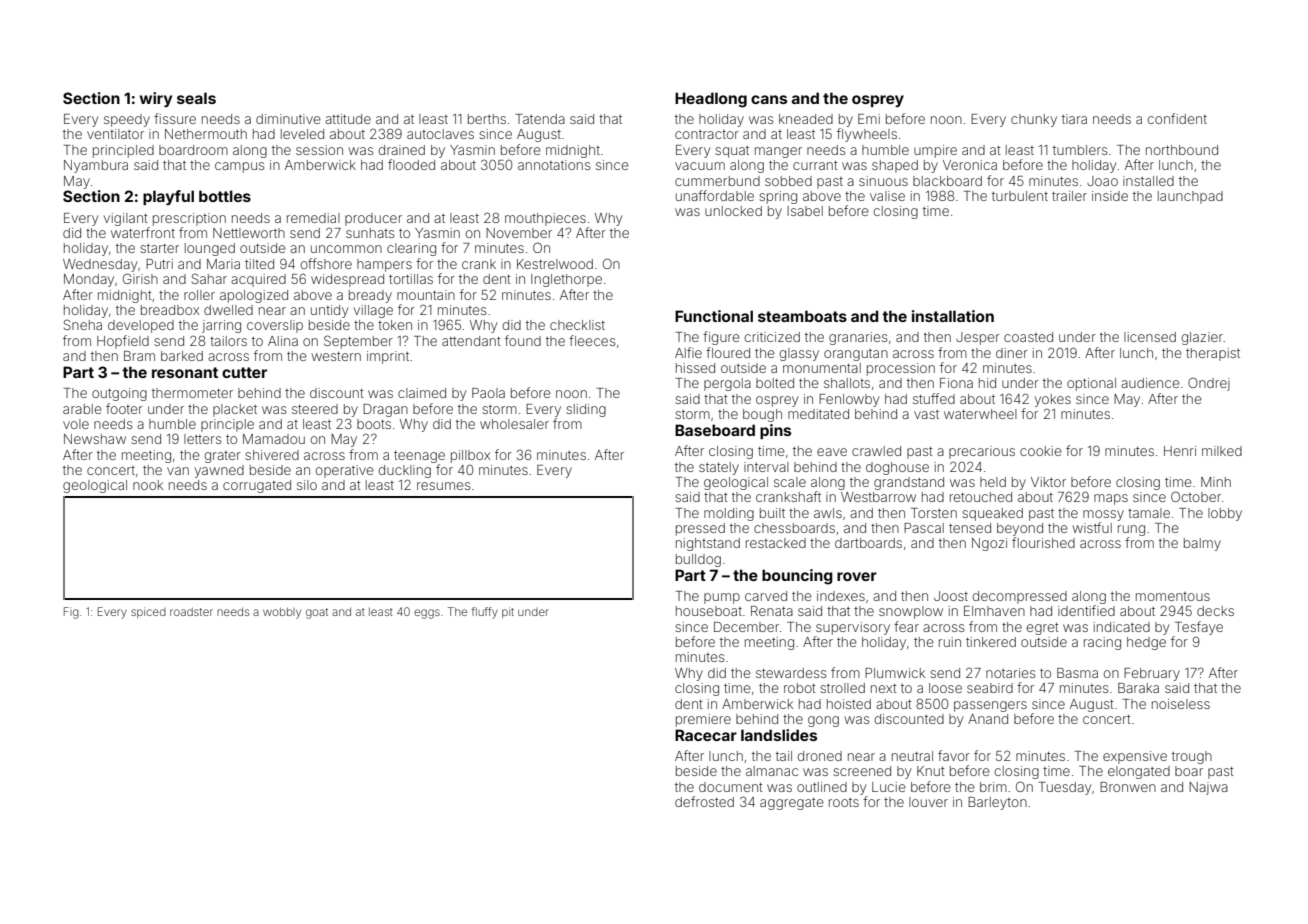 The height and width of the page is (924, 1308). What do you see at coordinates (711, 100) in the page?
I see `Headlong` at bounding box center [711, 100].
